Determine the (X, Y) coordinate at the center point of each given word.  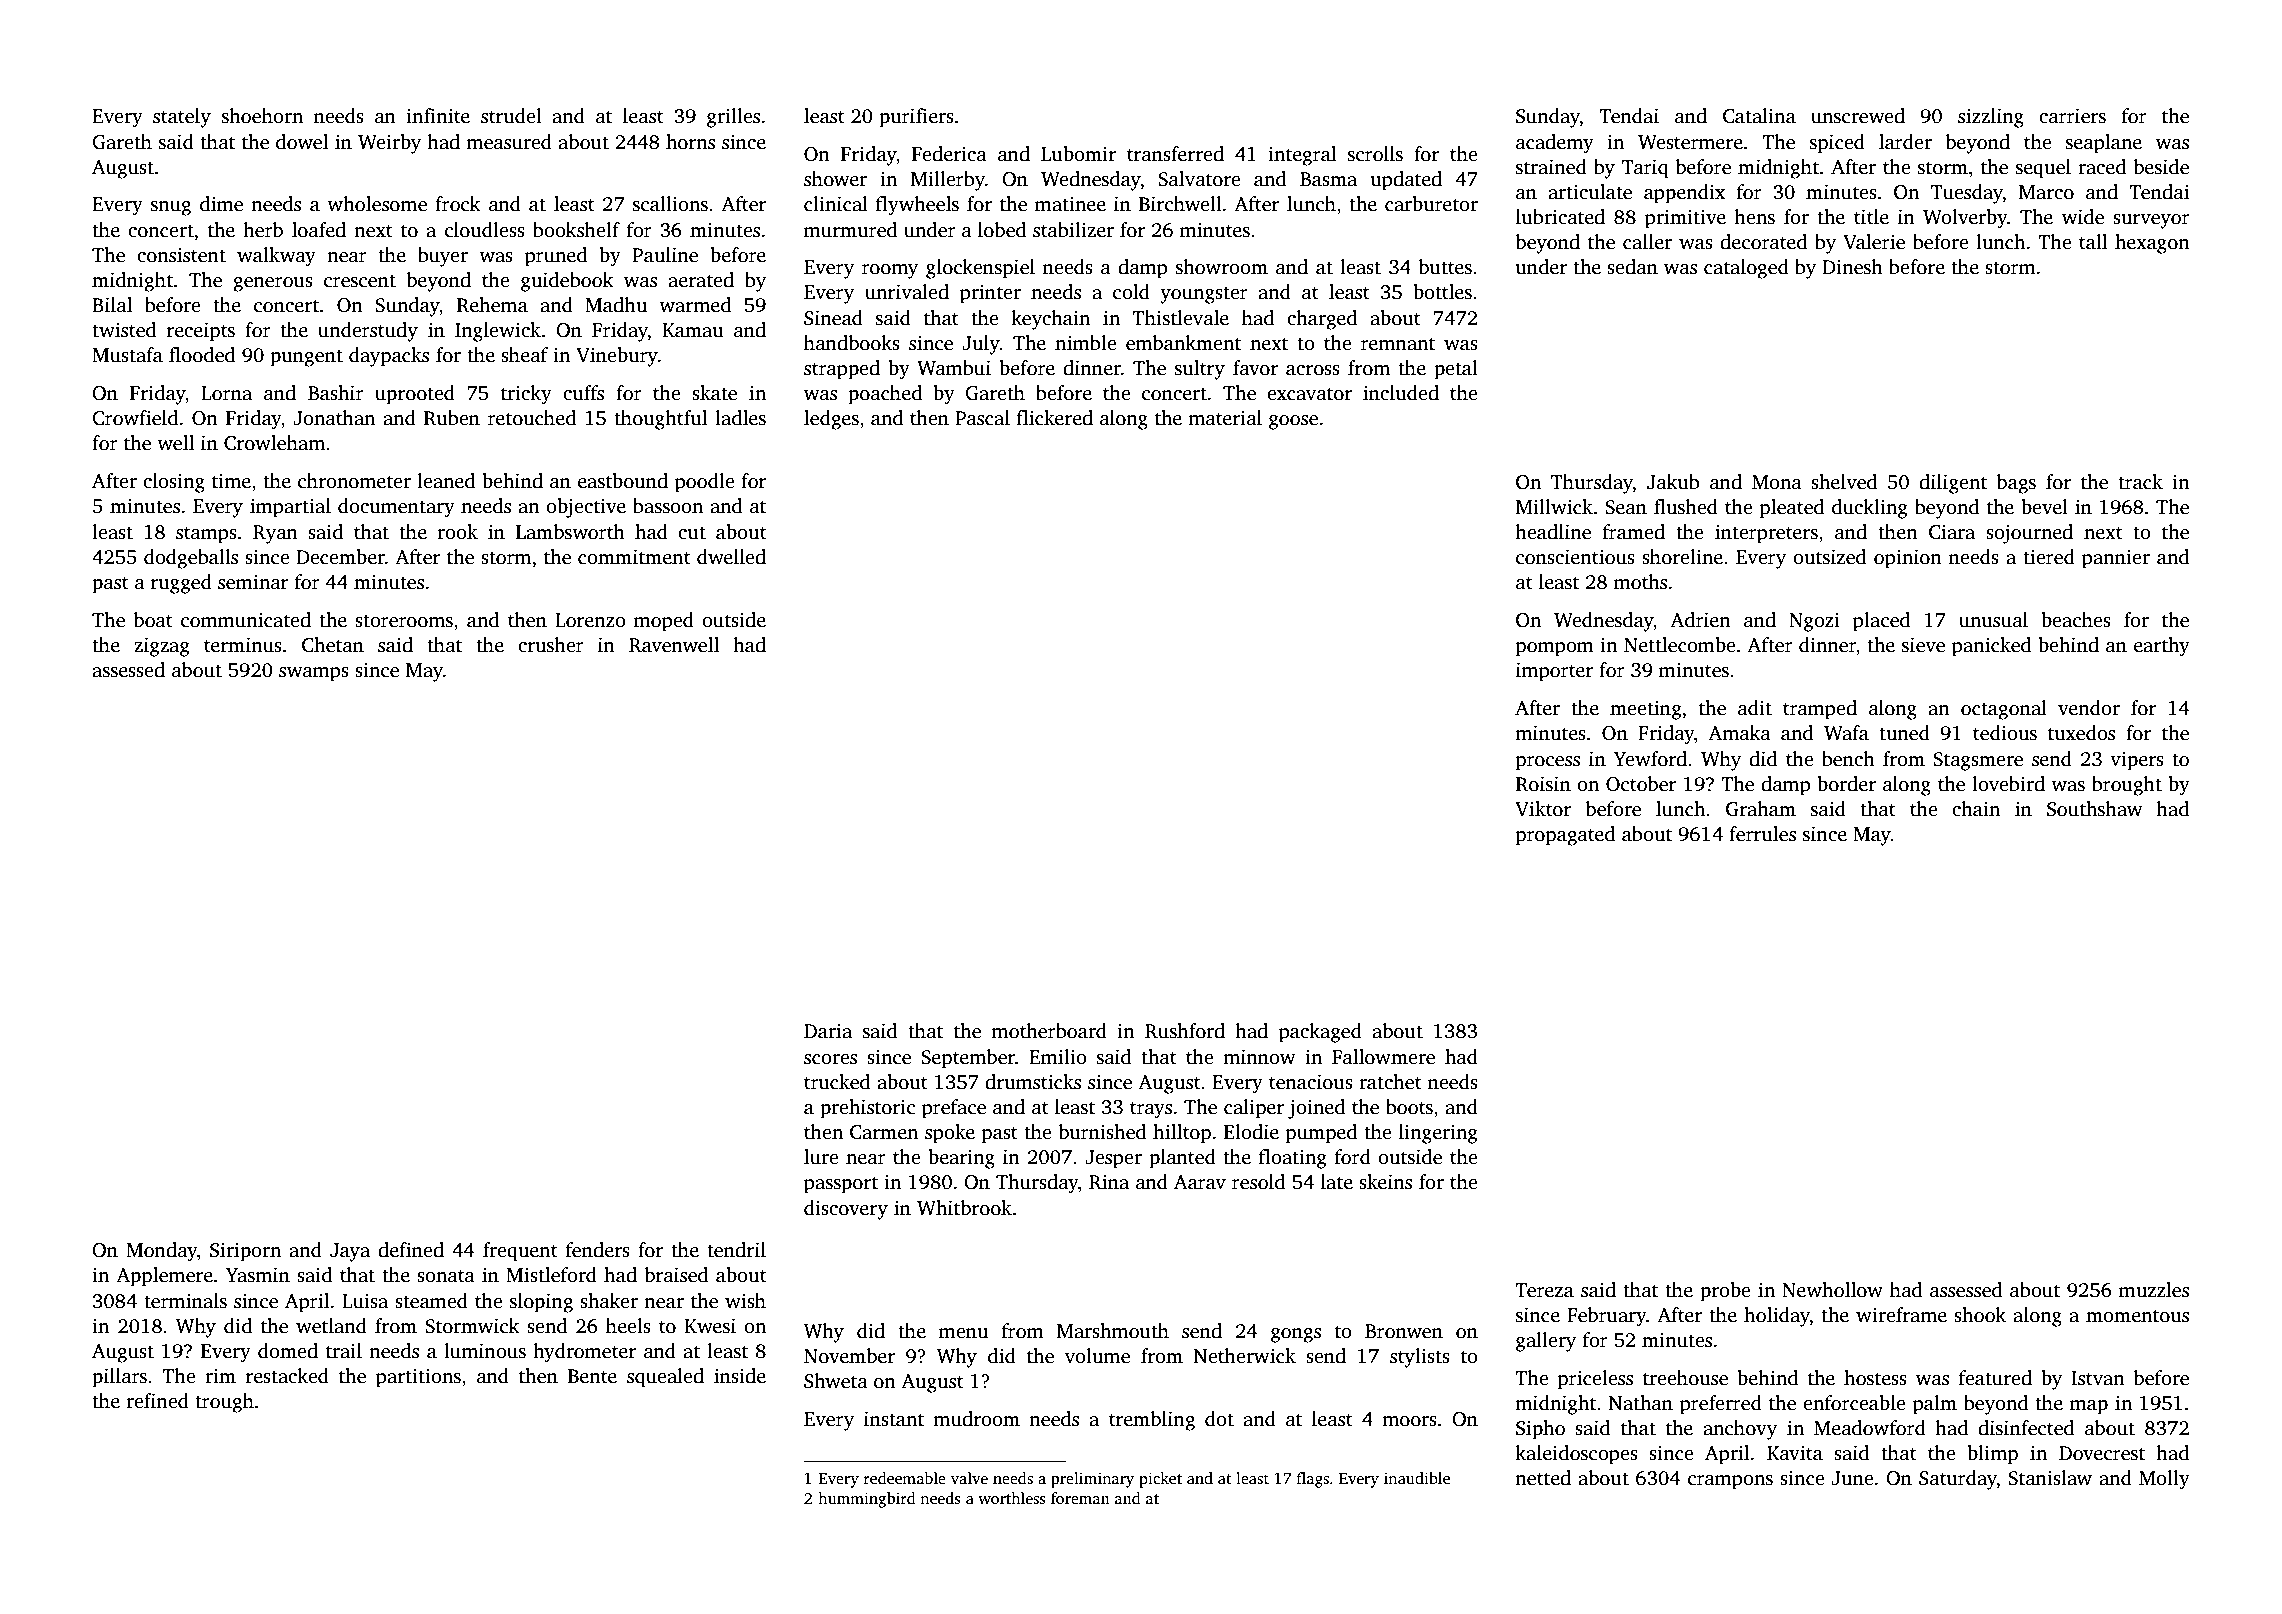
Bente (592, 1376)
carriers (2072, 116)
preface (954, 1109)
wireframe (1901, 1315)
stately (182, 118)
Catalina (1759, 116)
